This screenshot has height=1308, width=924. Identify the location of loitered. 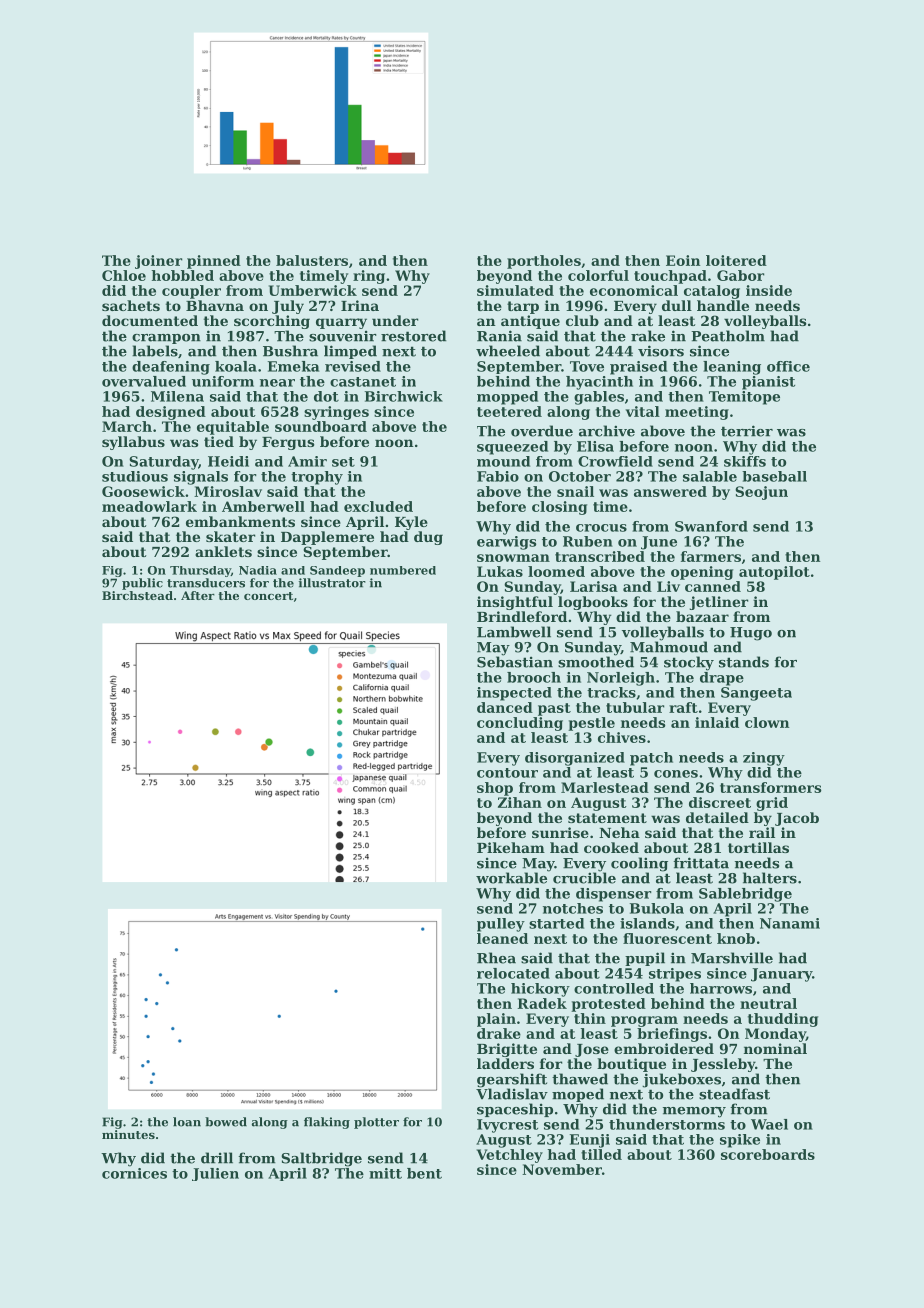
(736, 260).
